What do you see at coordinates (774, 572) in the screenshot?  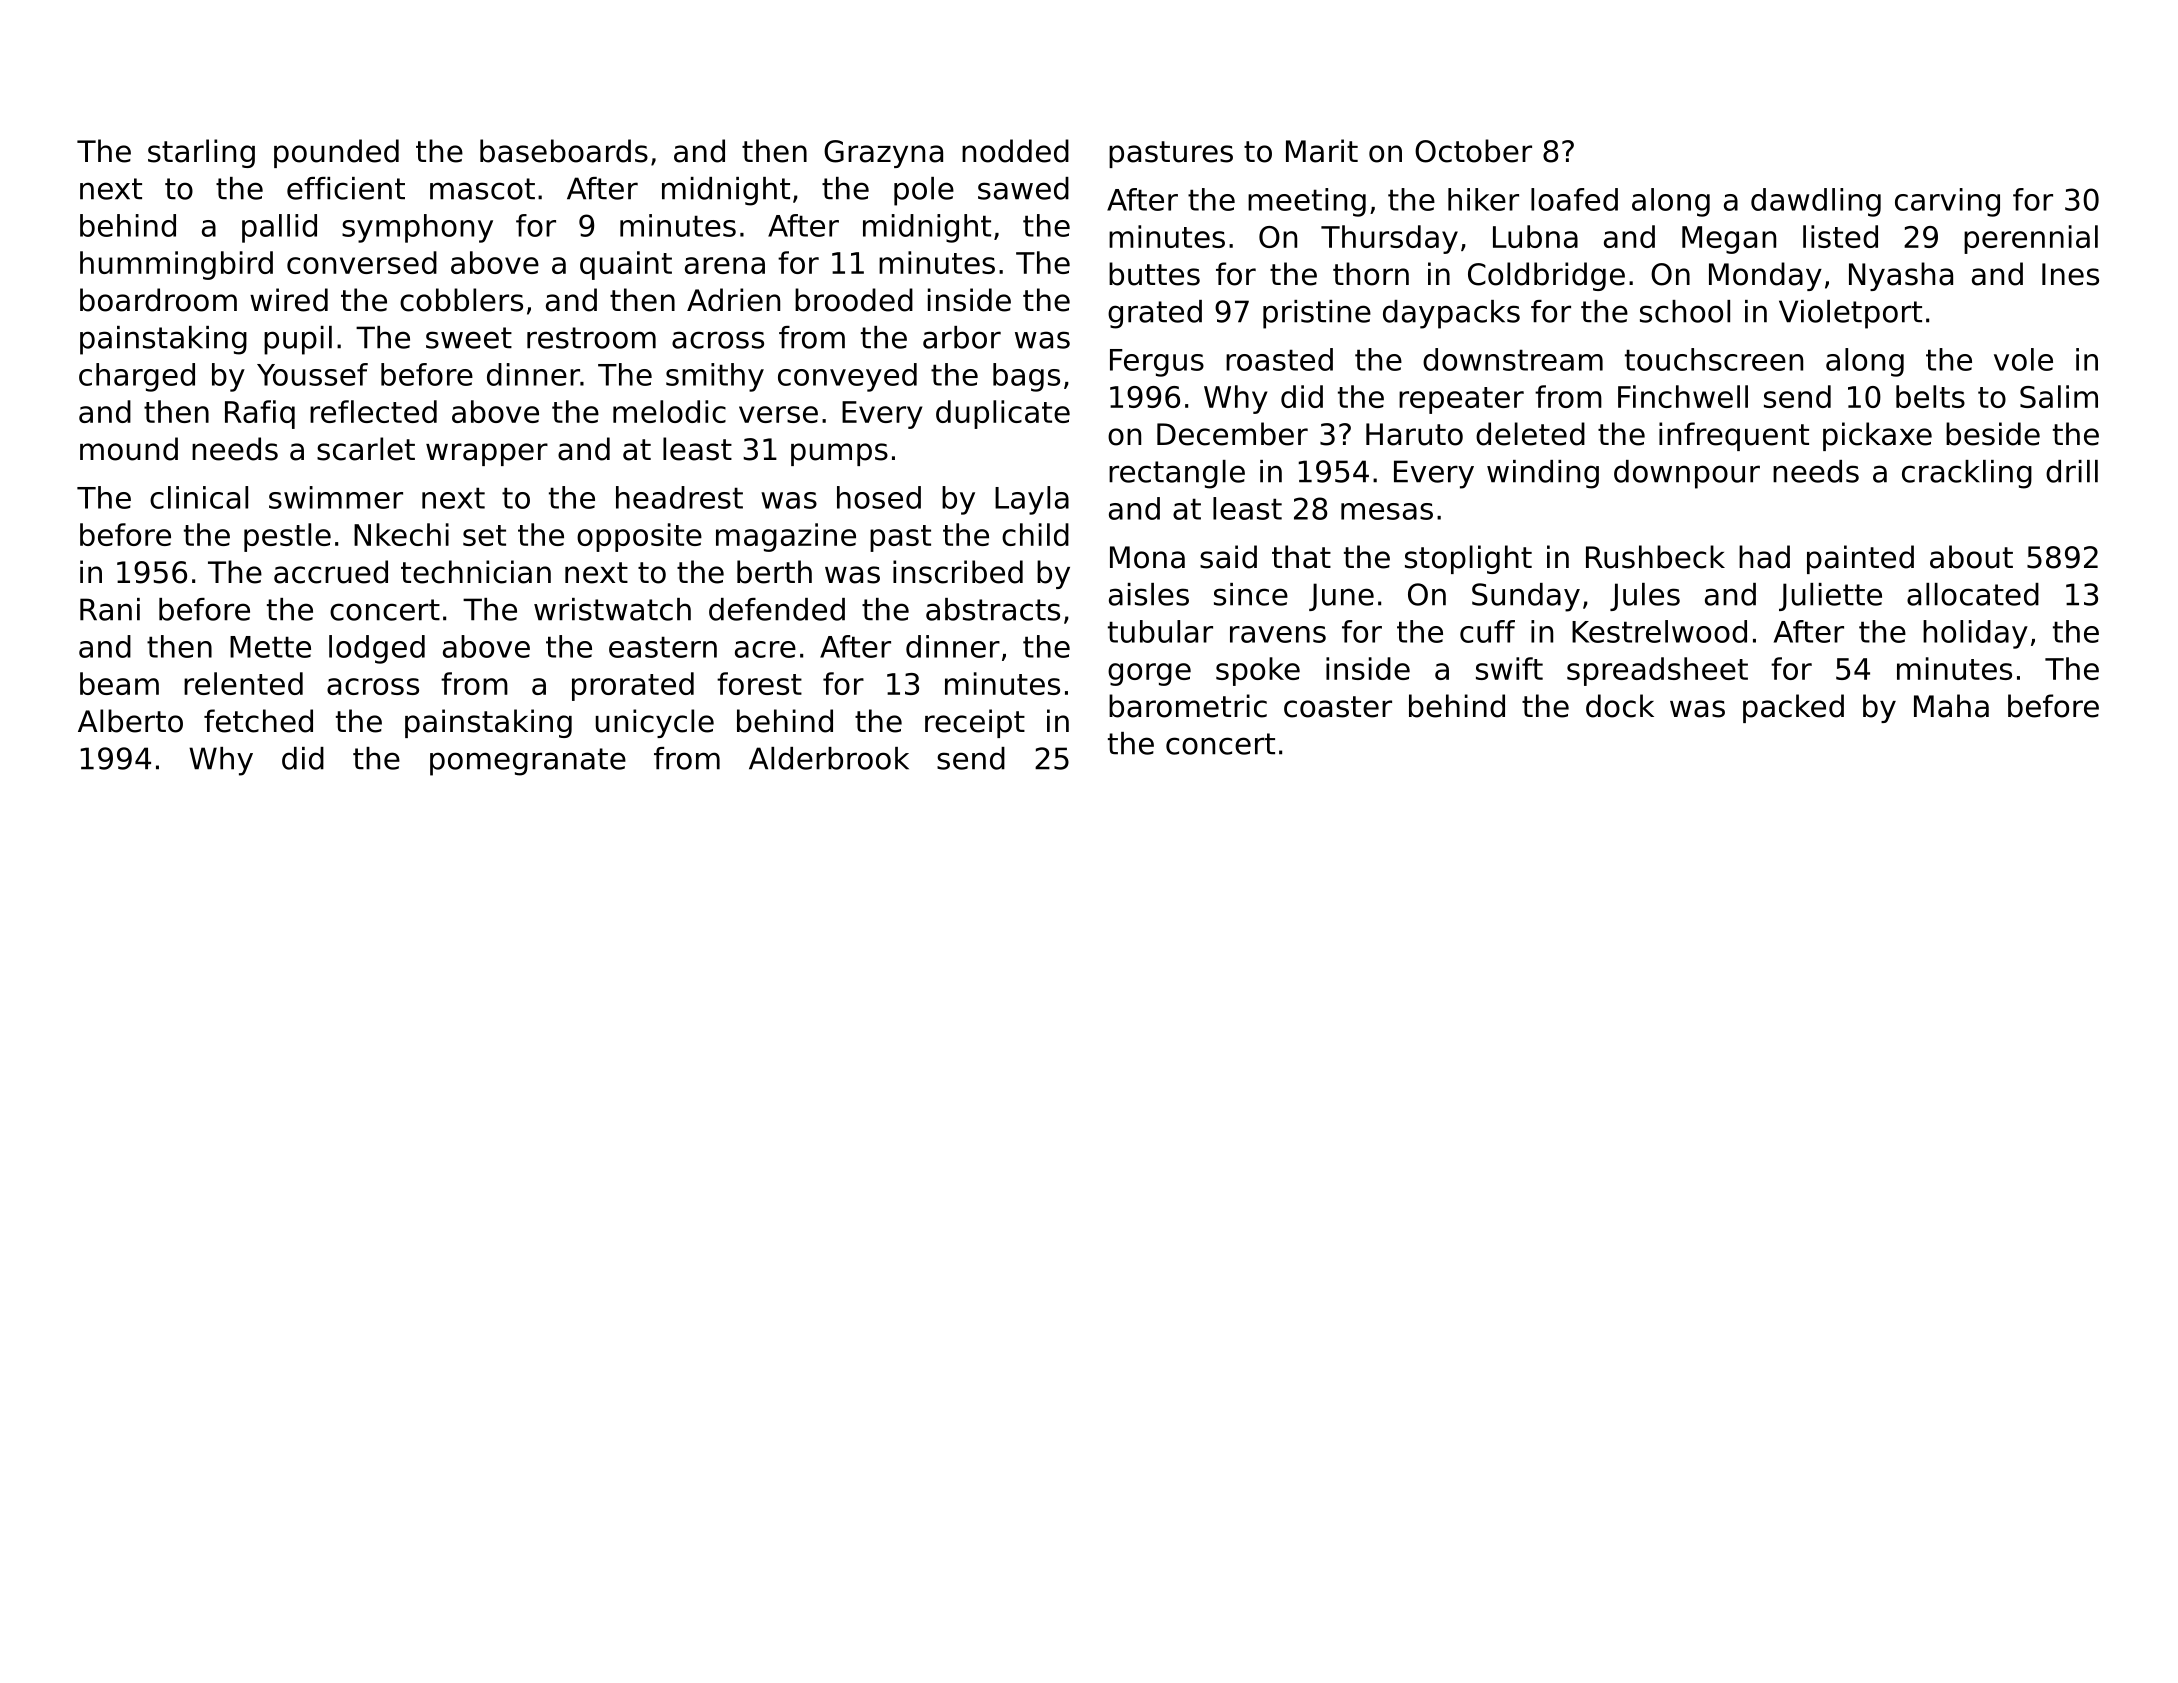 I see `berth` at bounding box center [774, 572].
